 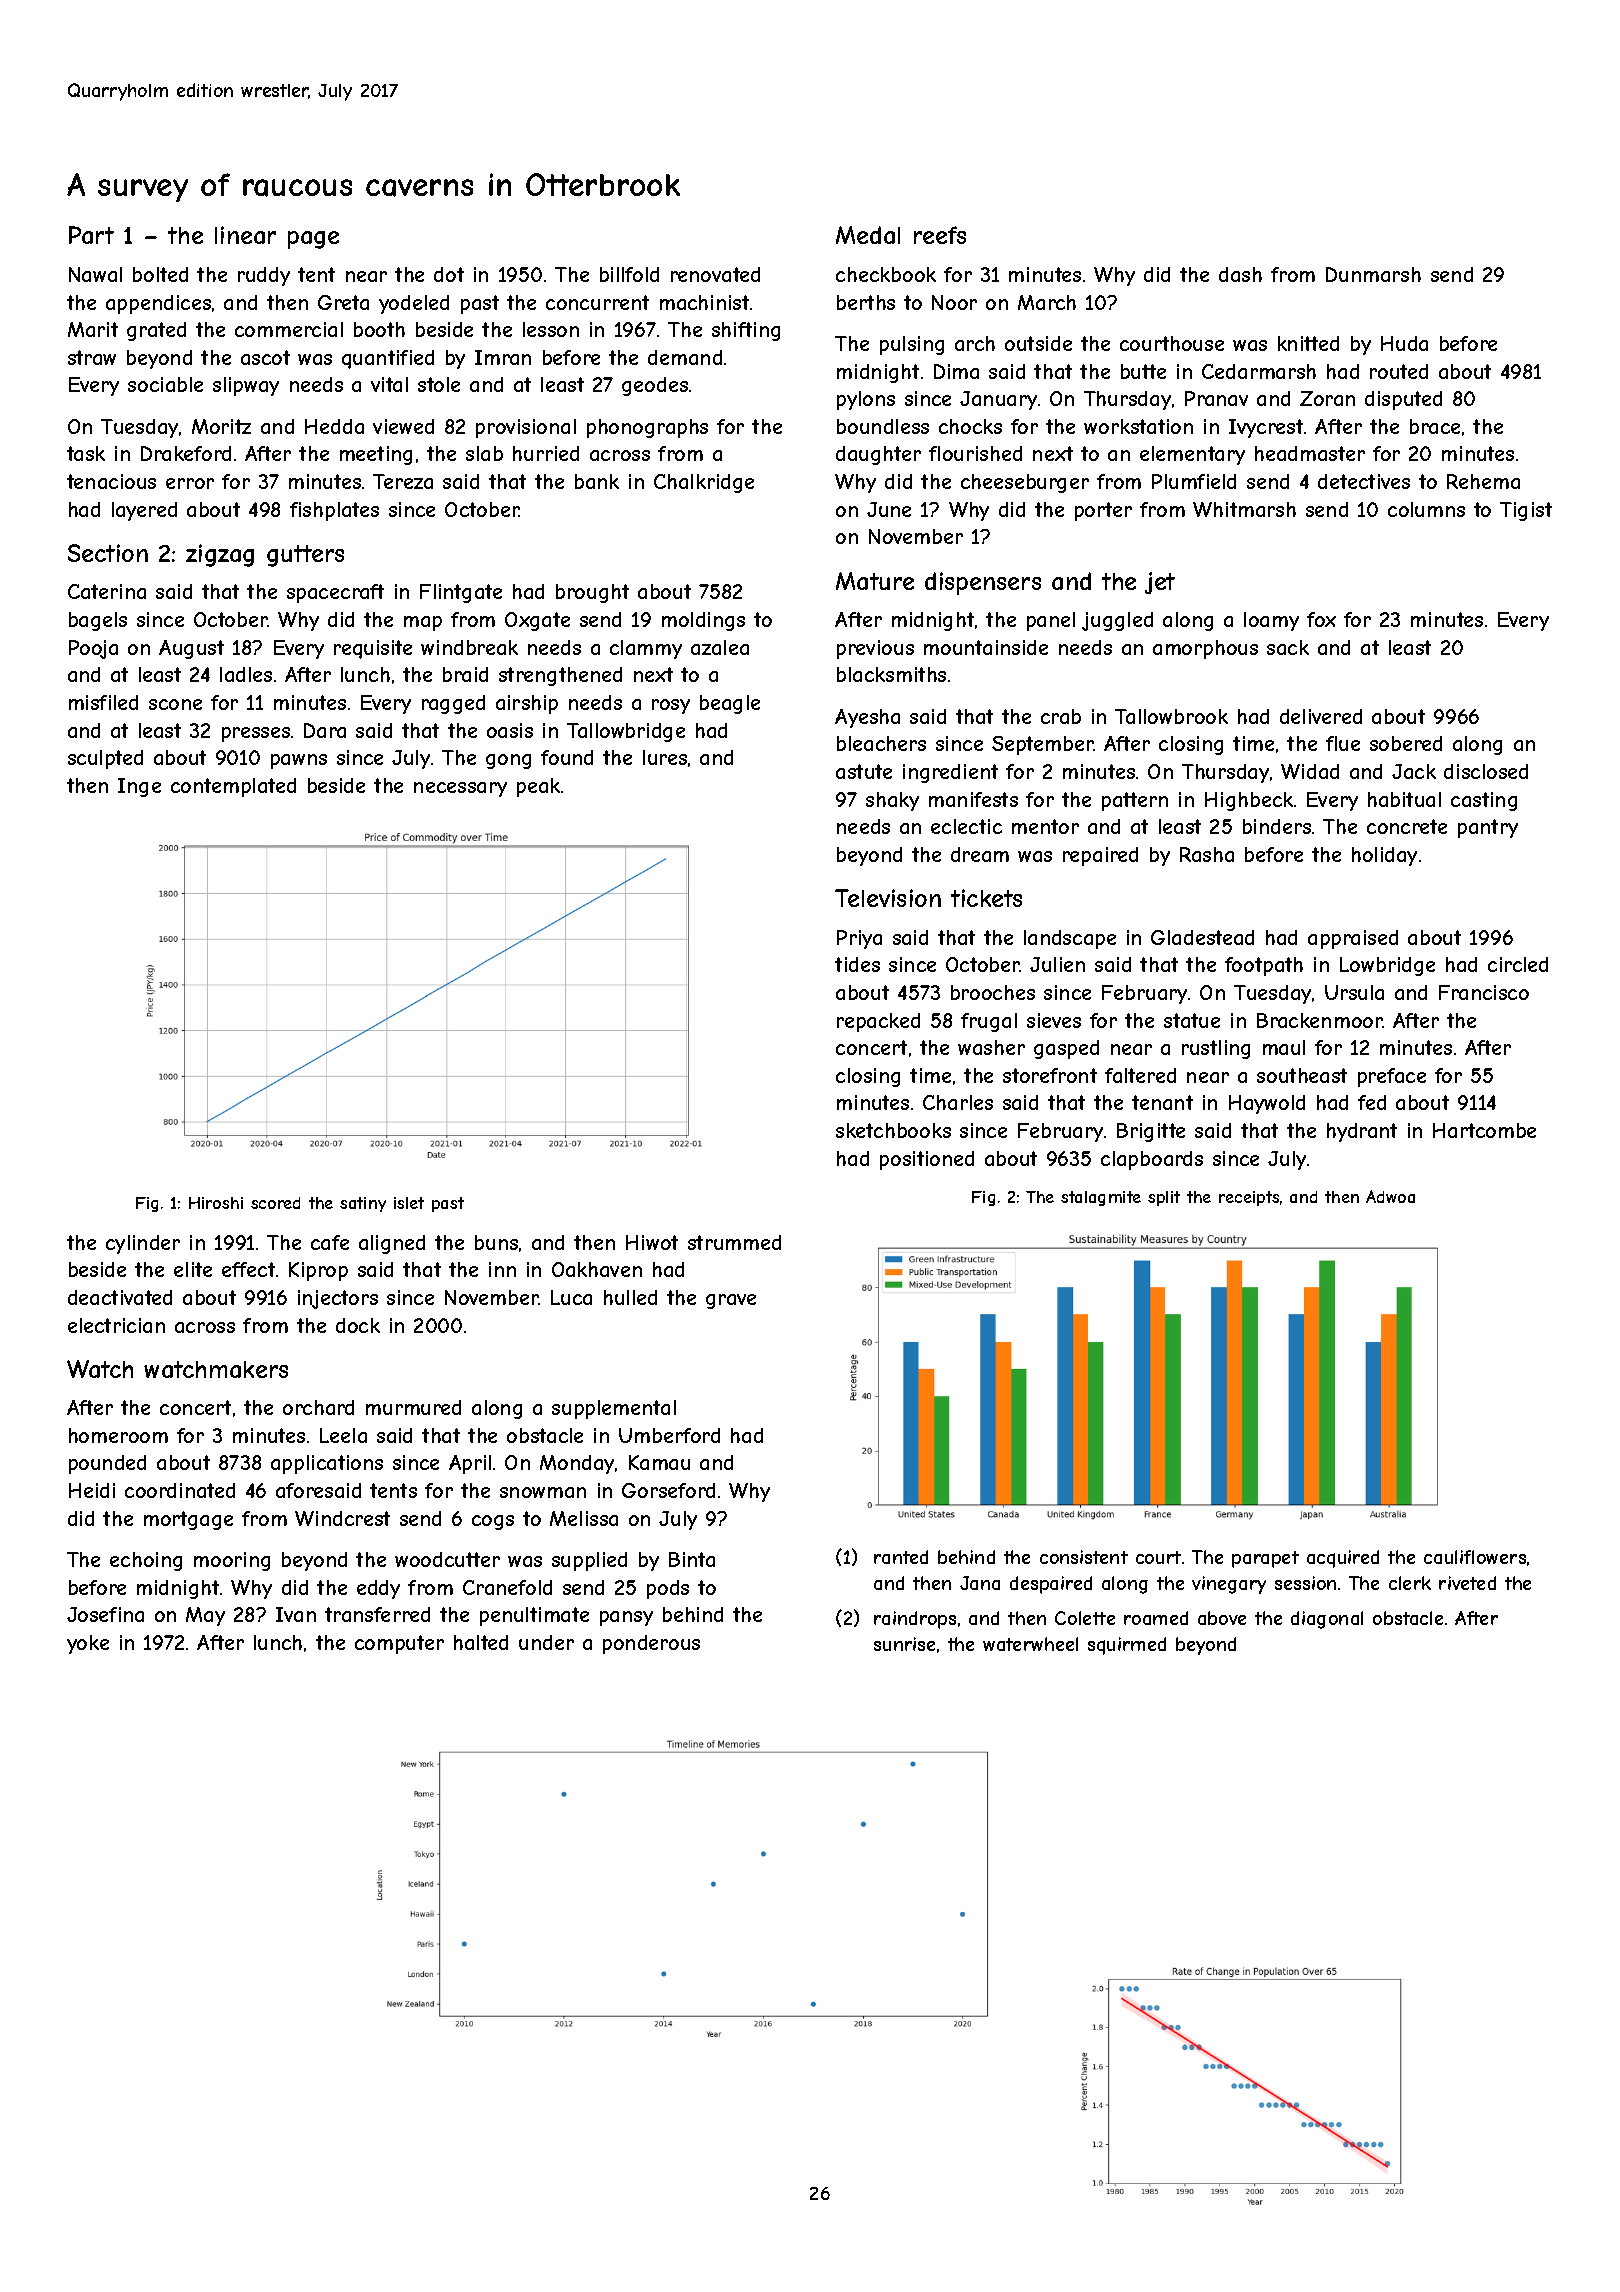 What do you see at coordinates (1484, 992) in the document?
I see `Francisco` at bounding box center [1484, 992].
